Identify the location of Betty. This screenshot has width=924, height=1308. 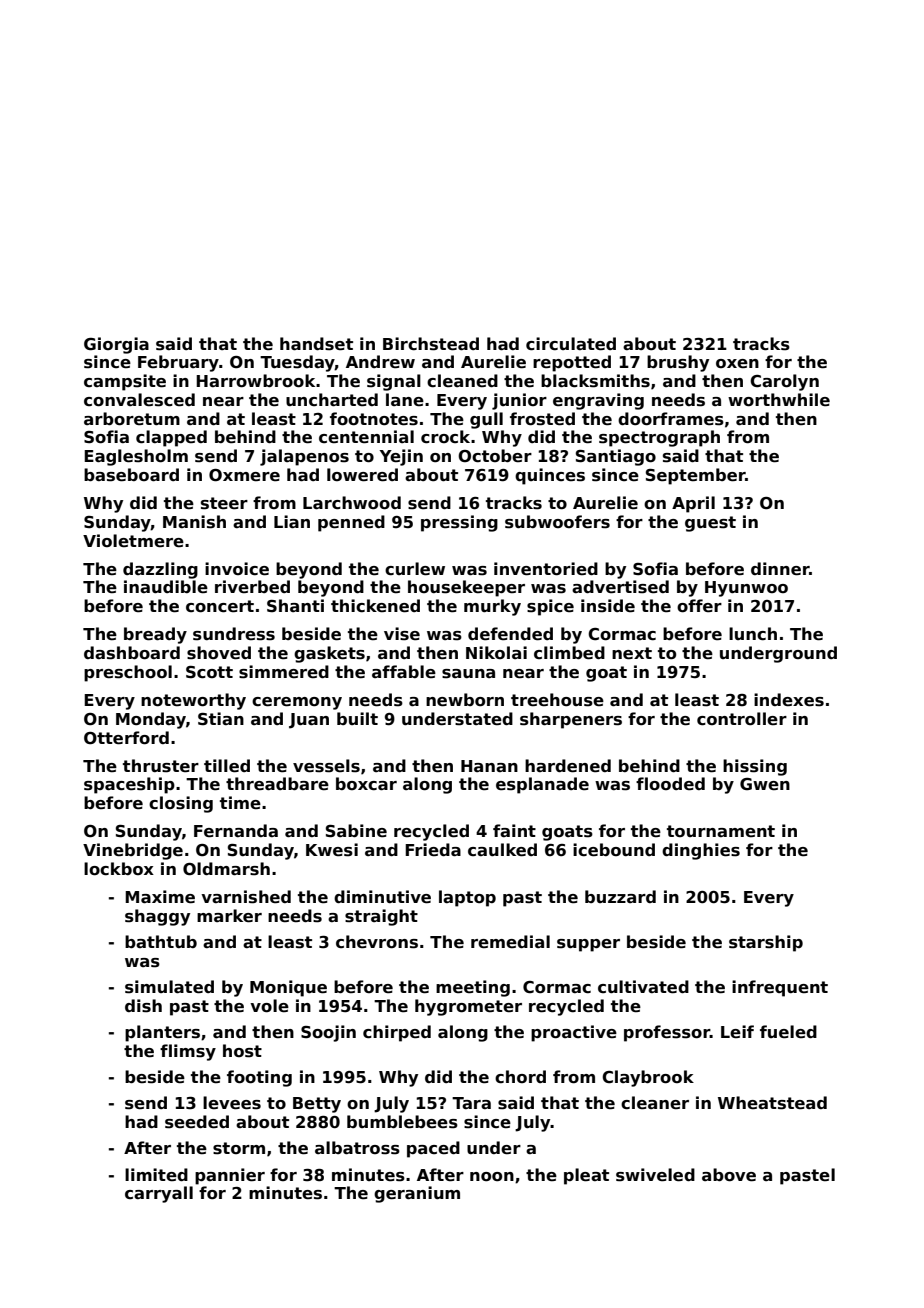
(317, 1105).
